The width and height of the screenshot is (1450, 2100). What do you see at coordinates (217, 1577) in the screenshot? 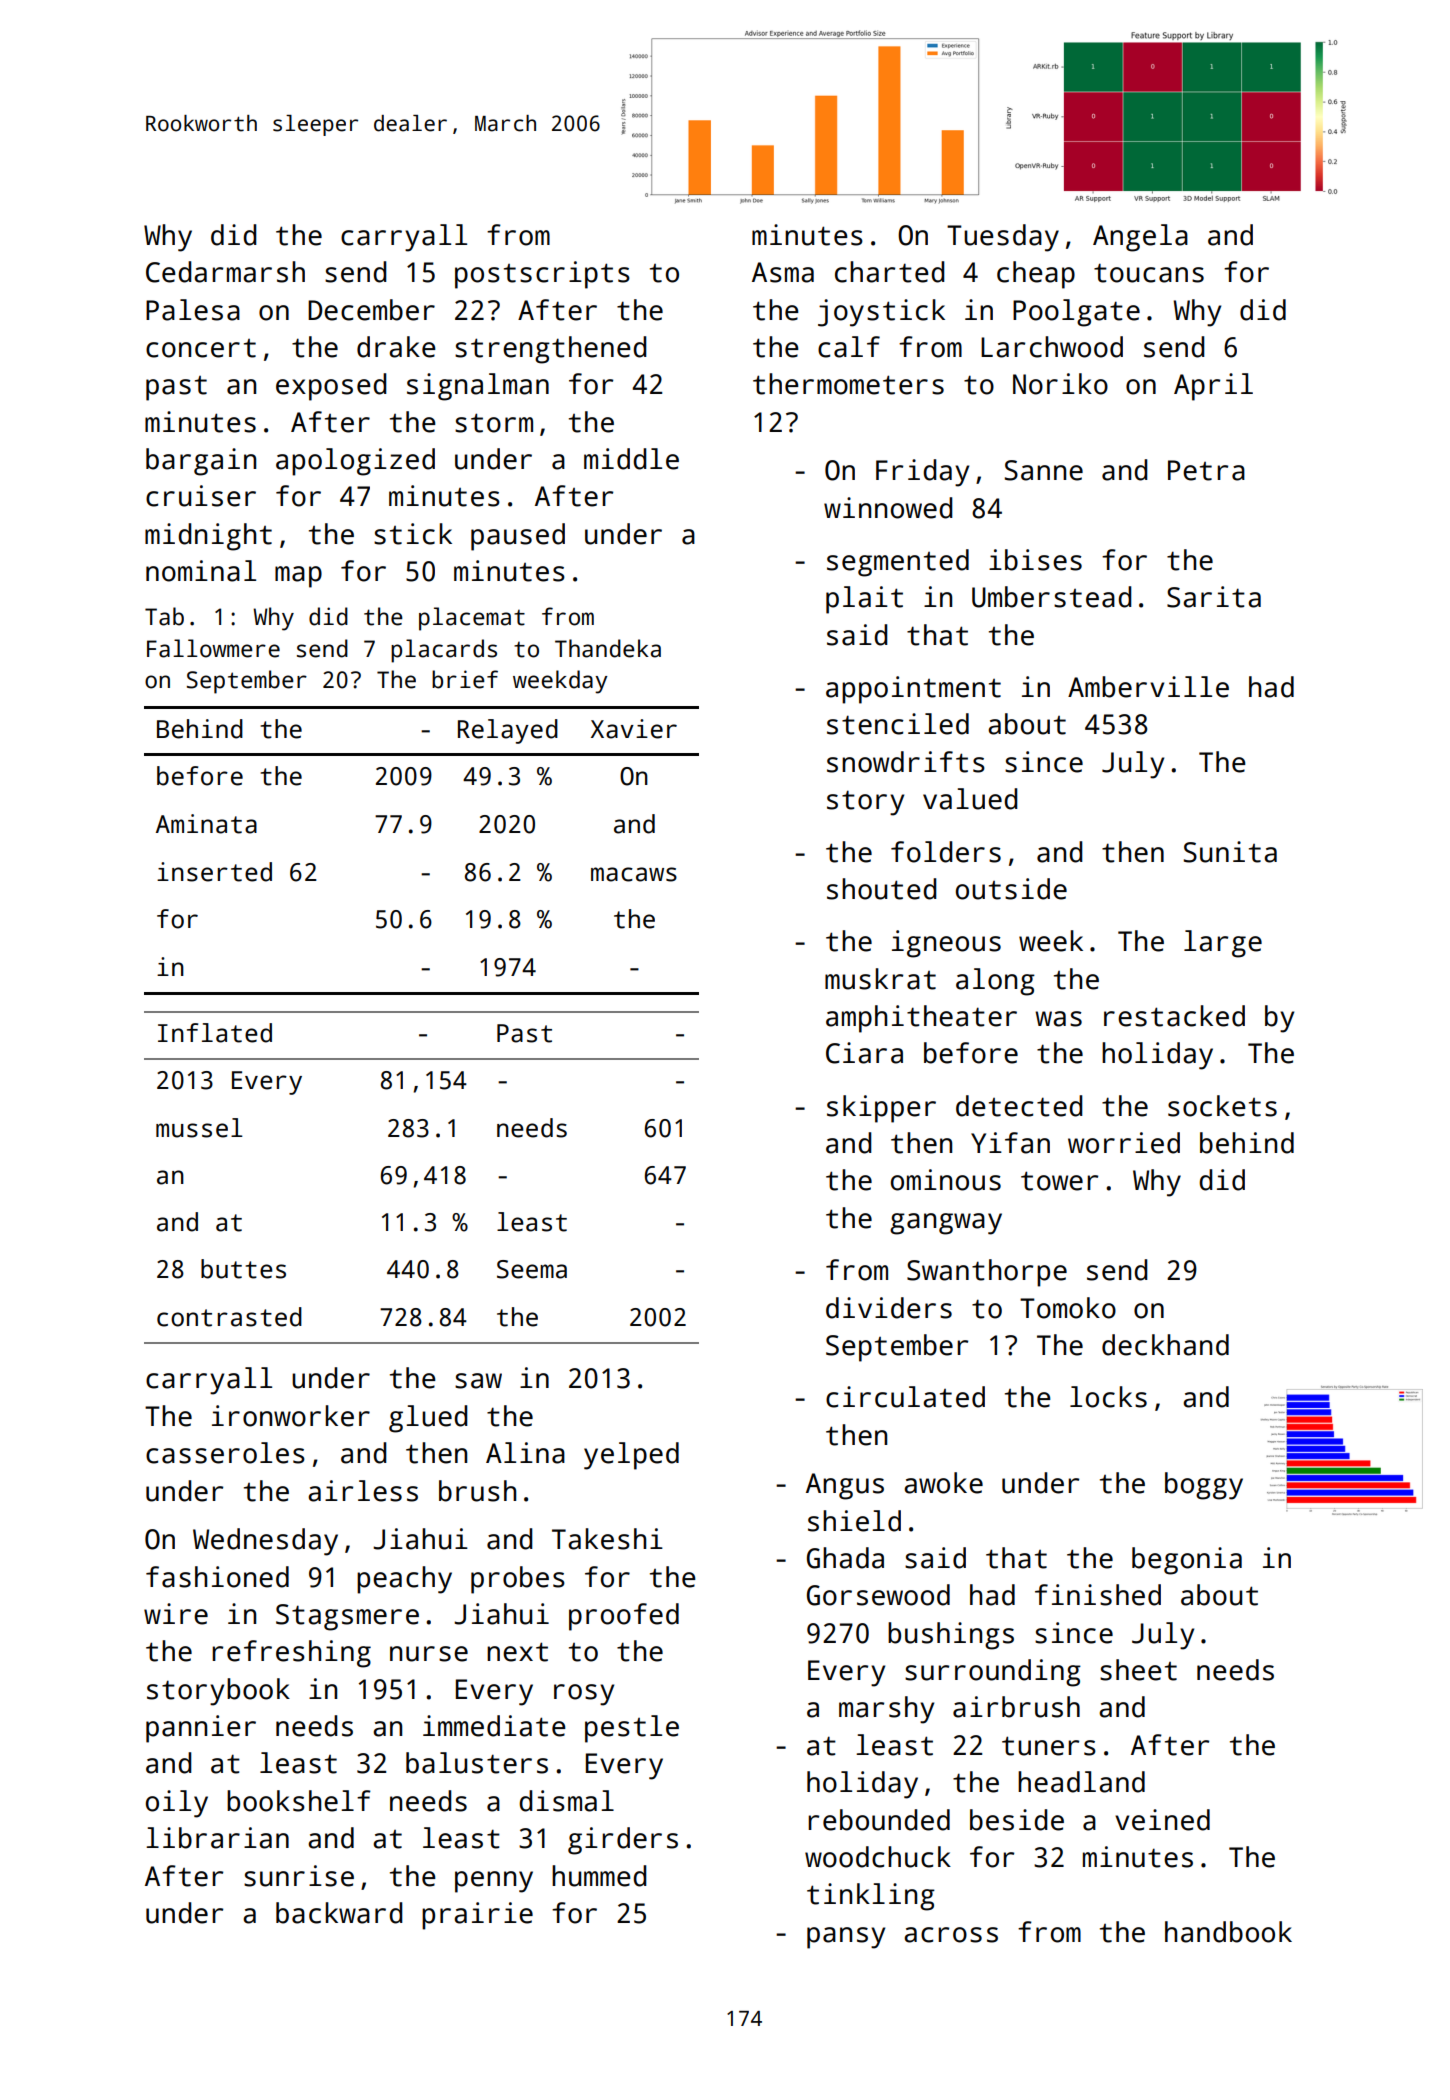
I see `fashioned` at bounding box center [217, 1577].
